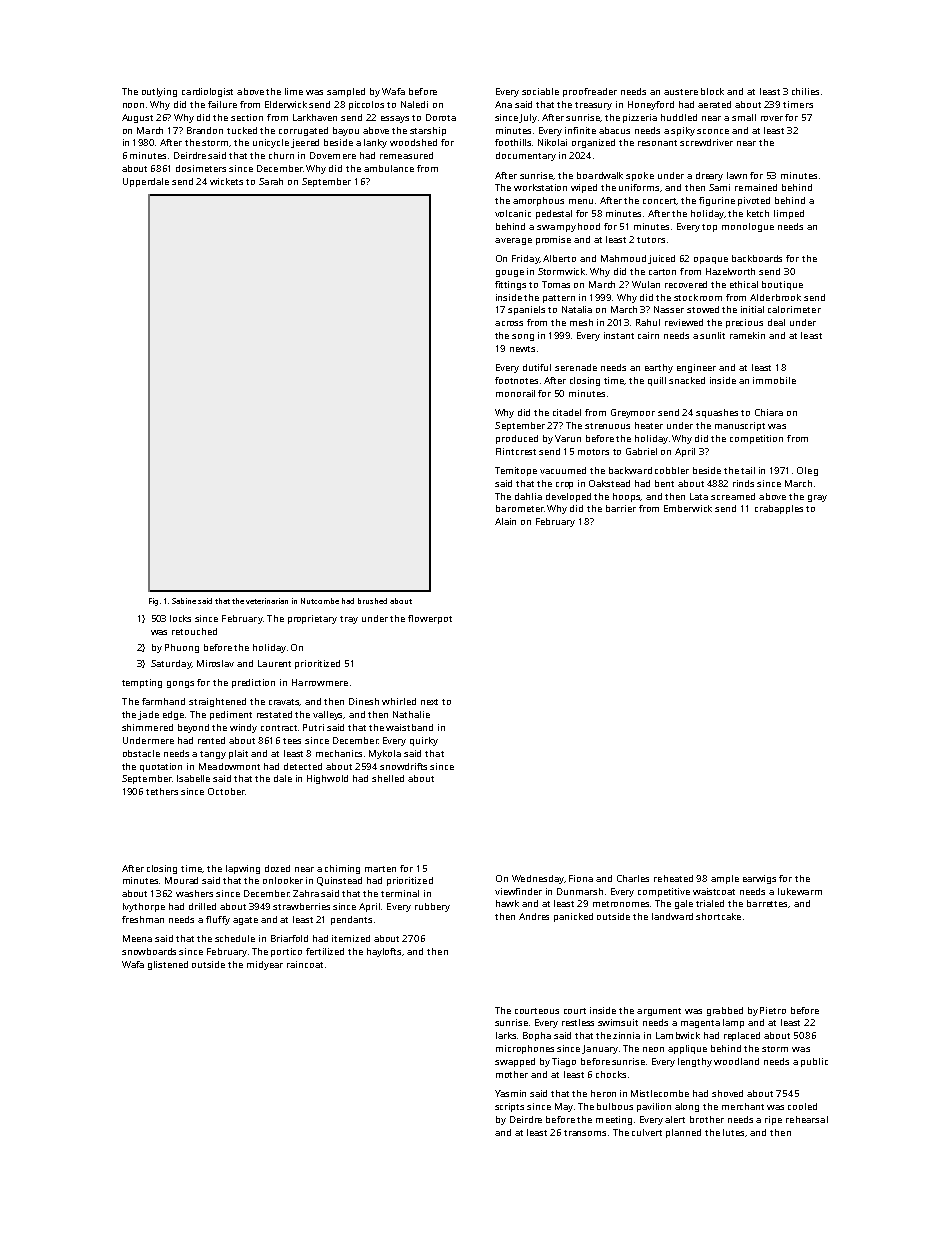 The width and height of the page is (952, 1233). I want to click on wickets, so click(226, 181).
